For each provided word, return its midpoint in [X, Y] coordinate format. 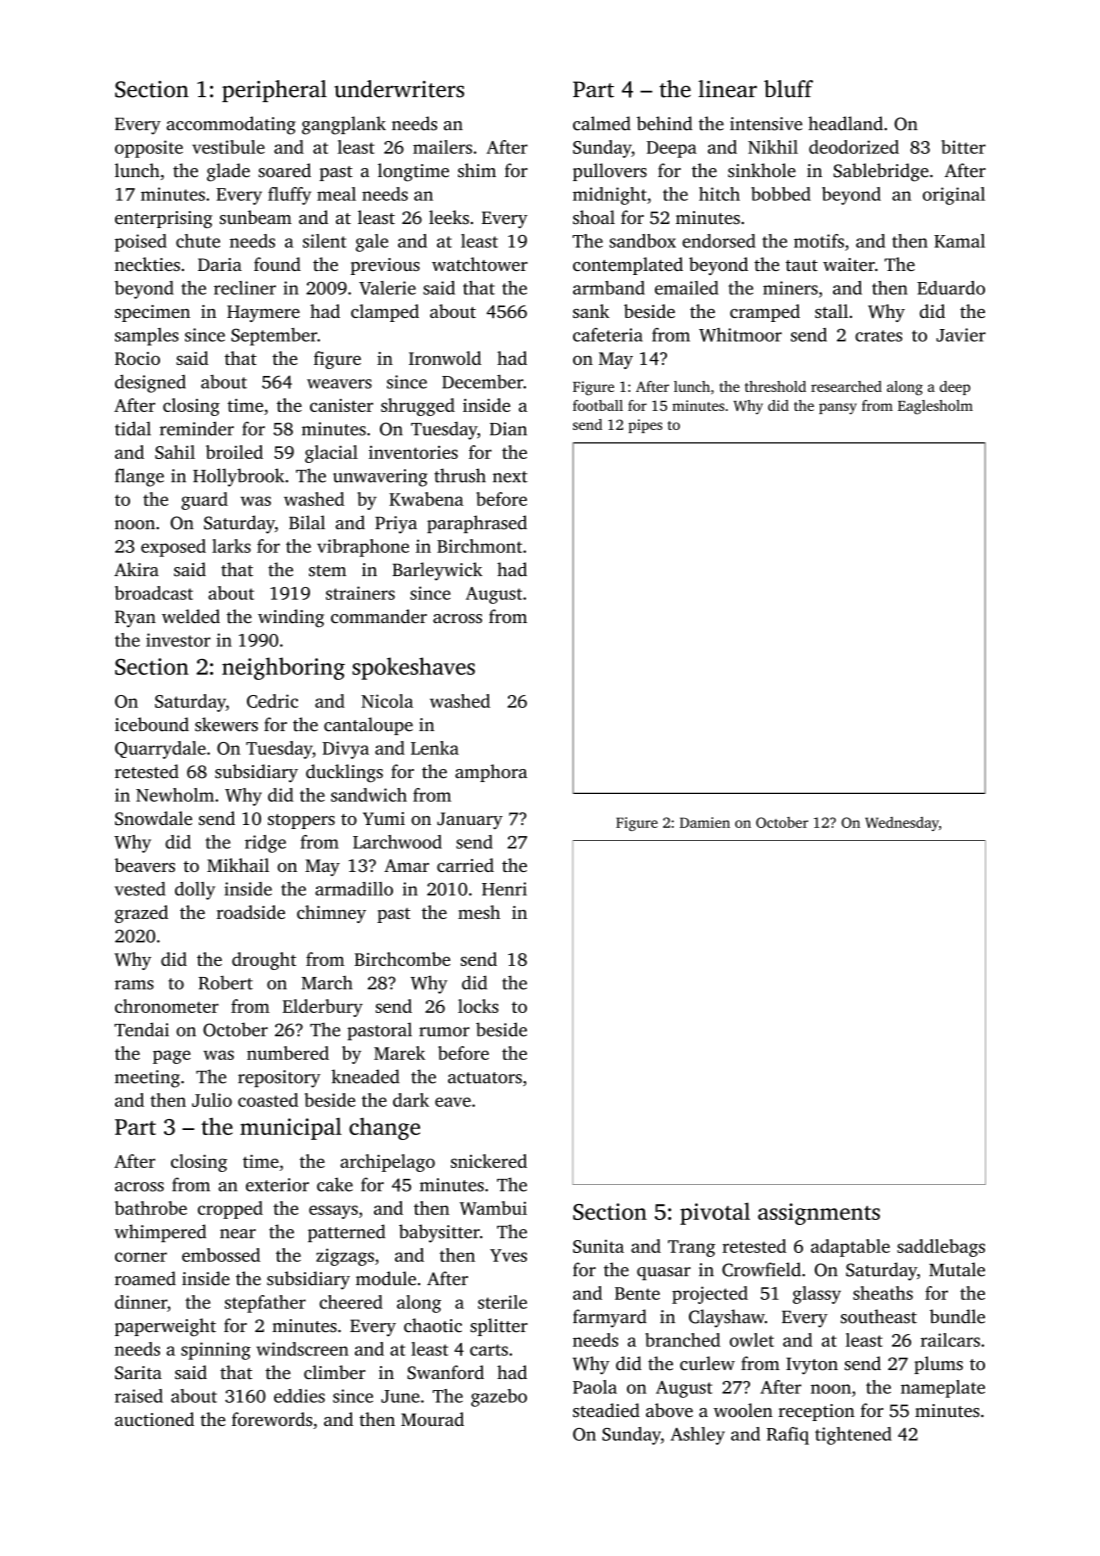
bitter [963, 147]
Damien [705, 822]
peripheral [274, 91]
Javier [961, 335]
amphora [491, 773]
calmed [602, 123]
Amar [406, 865]
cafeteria [608, 335]
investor [178, 640]
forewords [272, 1419]
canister [341, 405]
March [327, 983]
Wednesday [902, 824]
